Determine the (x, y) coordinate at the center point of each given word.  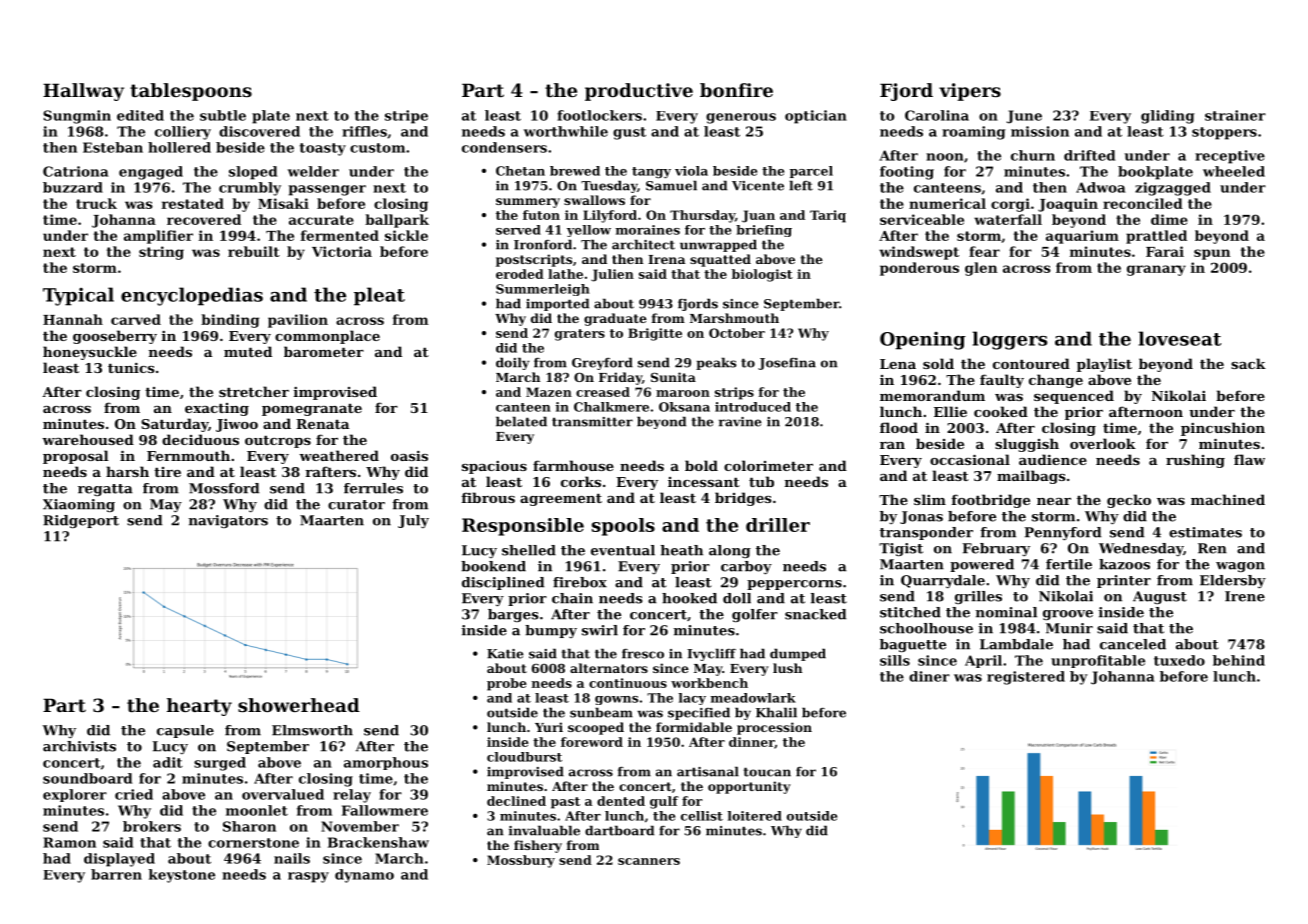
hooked (689, 598)
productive (639, 92)
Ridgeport (81, 521)
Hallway (83, 92)
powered (982, 565)
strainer (1235, 115)
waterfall (1008, 219)
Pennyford (1063, 533)
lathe (565, 274)
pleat (379, 296)
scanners (649, 861)
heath (682, 550)
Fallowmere (385, 810)
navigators (228, 521)
